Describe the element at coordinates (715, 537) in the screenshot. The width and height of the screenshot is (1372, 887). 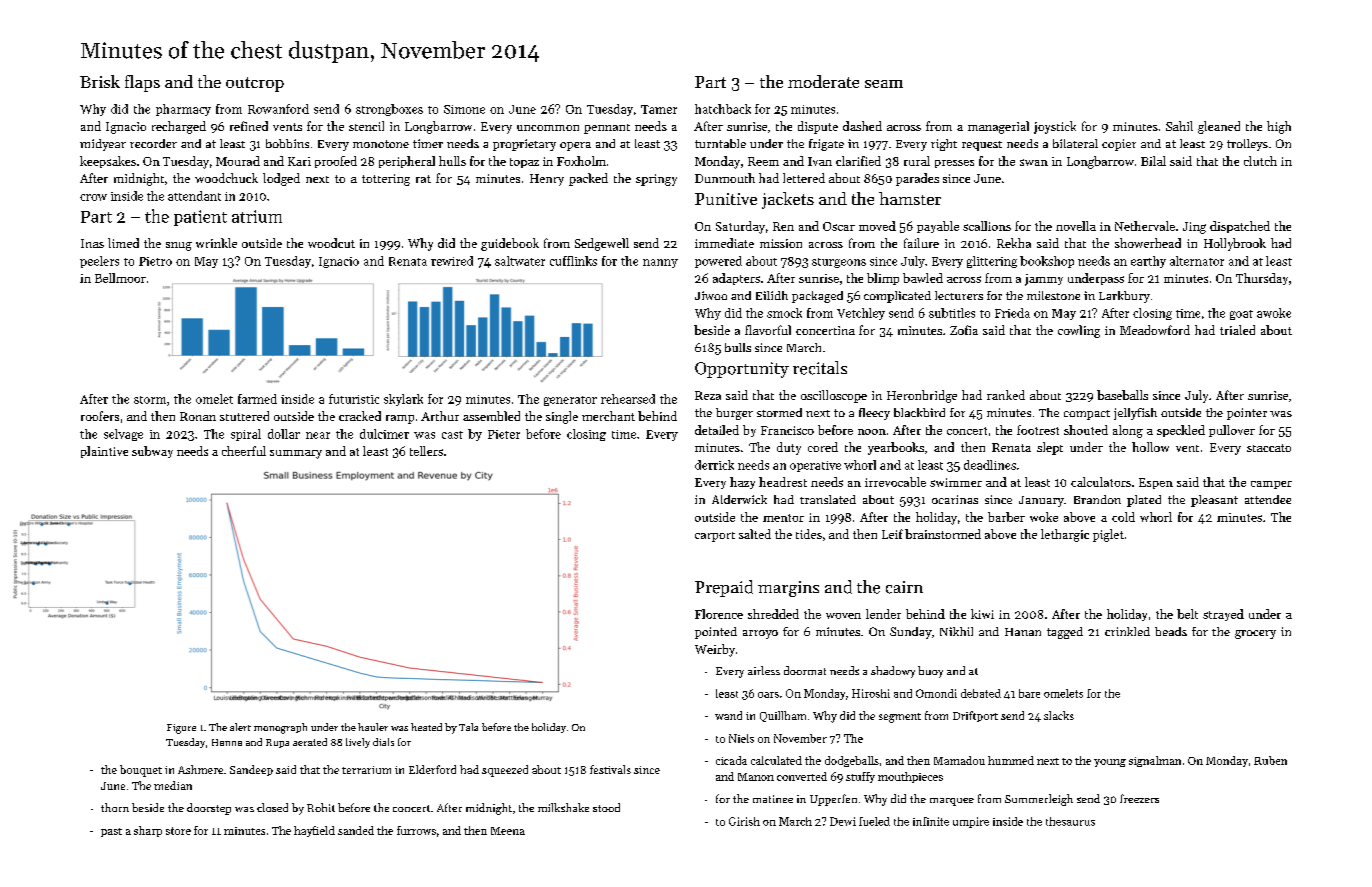
I see `carport` at that location.
